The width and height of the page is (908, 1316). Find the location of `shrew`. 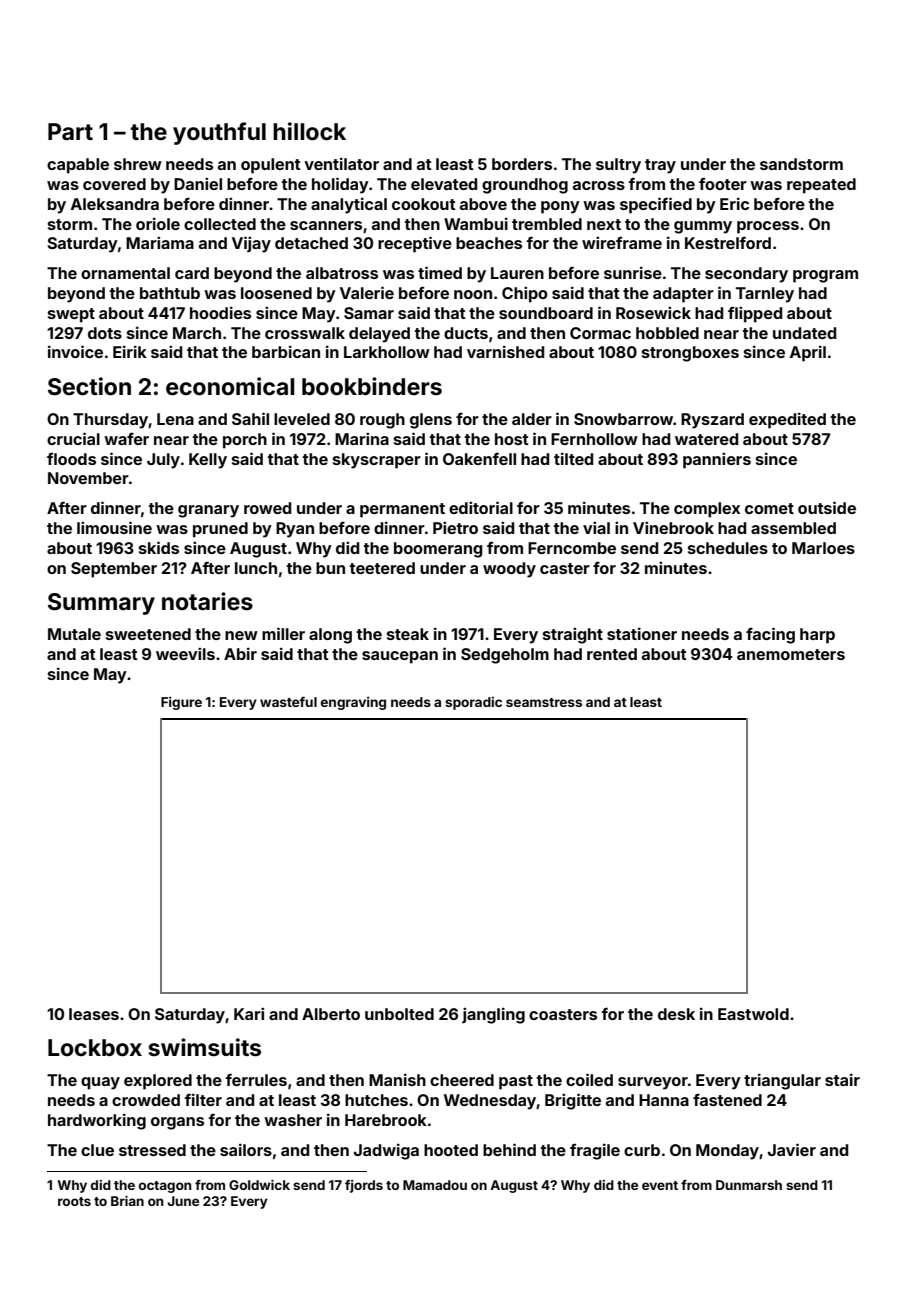

shrew is located at coordinates (138, 164).
